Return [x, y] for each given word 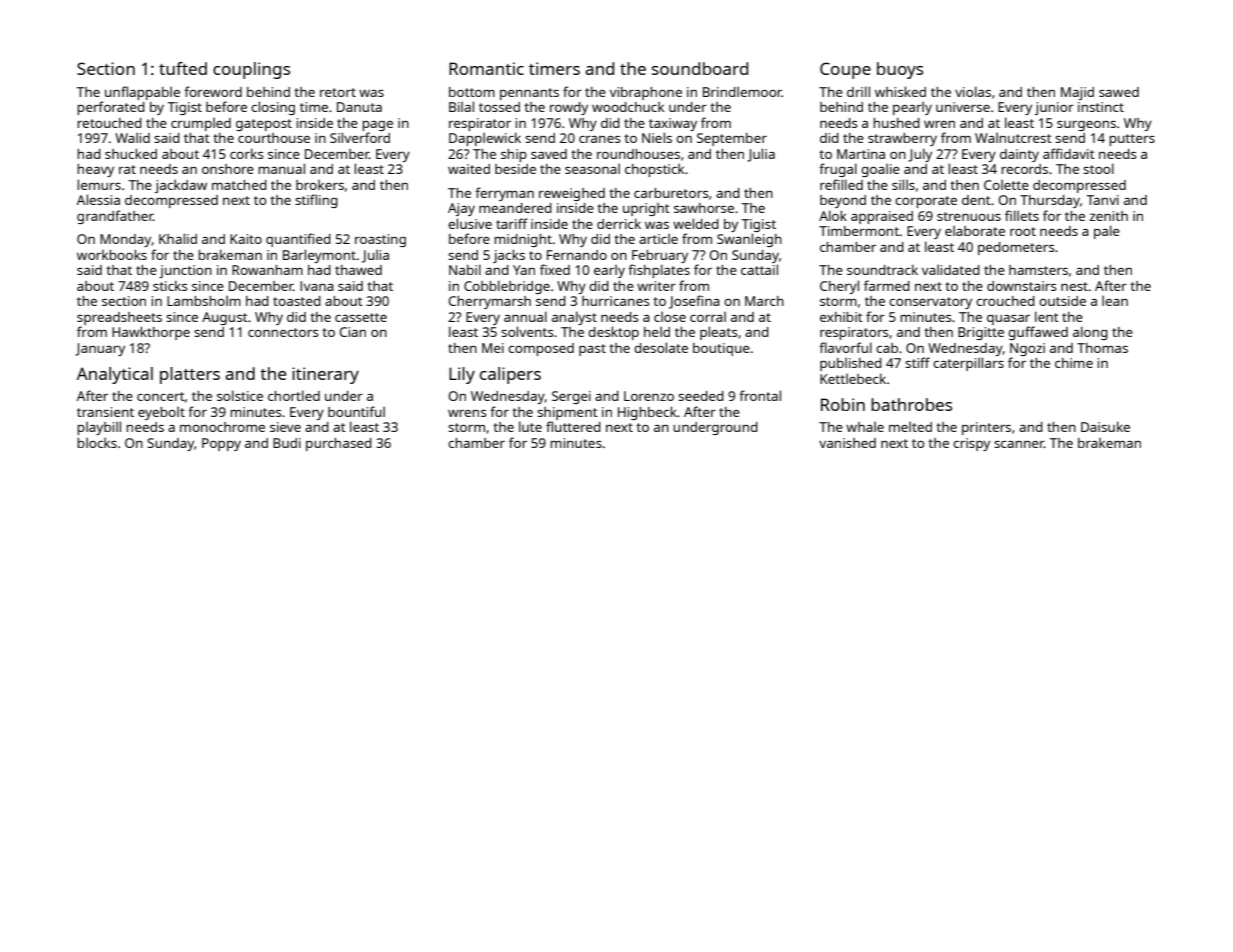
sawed [1119, 92]
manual [281, 168]
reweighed [572, 194]
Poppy [221, 444]
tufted [183, 68]
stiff [917, 362]
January [100, 349]
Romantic [486, 68]
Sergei [571, 397]
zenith [1109, 216]
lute [530, 426]
